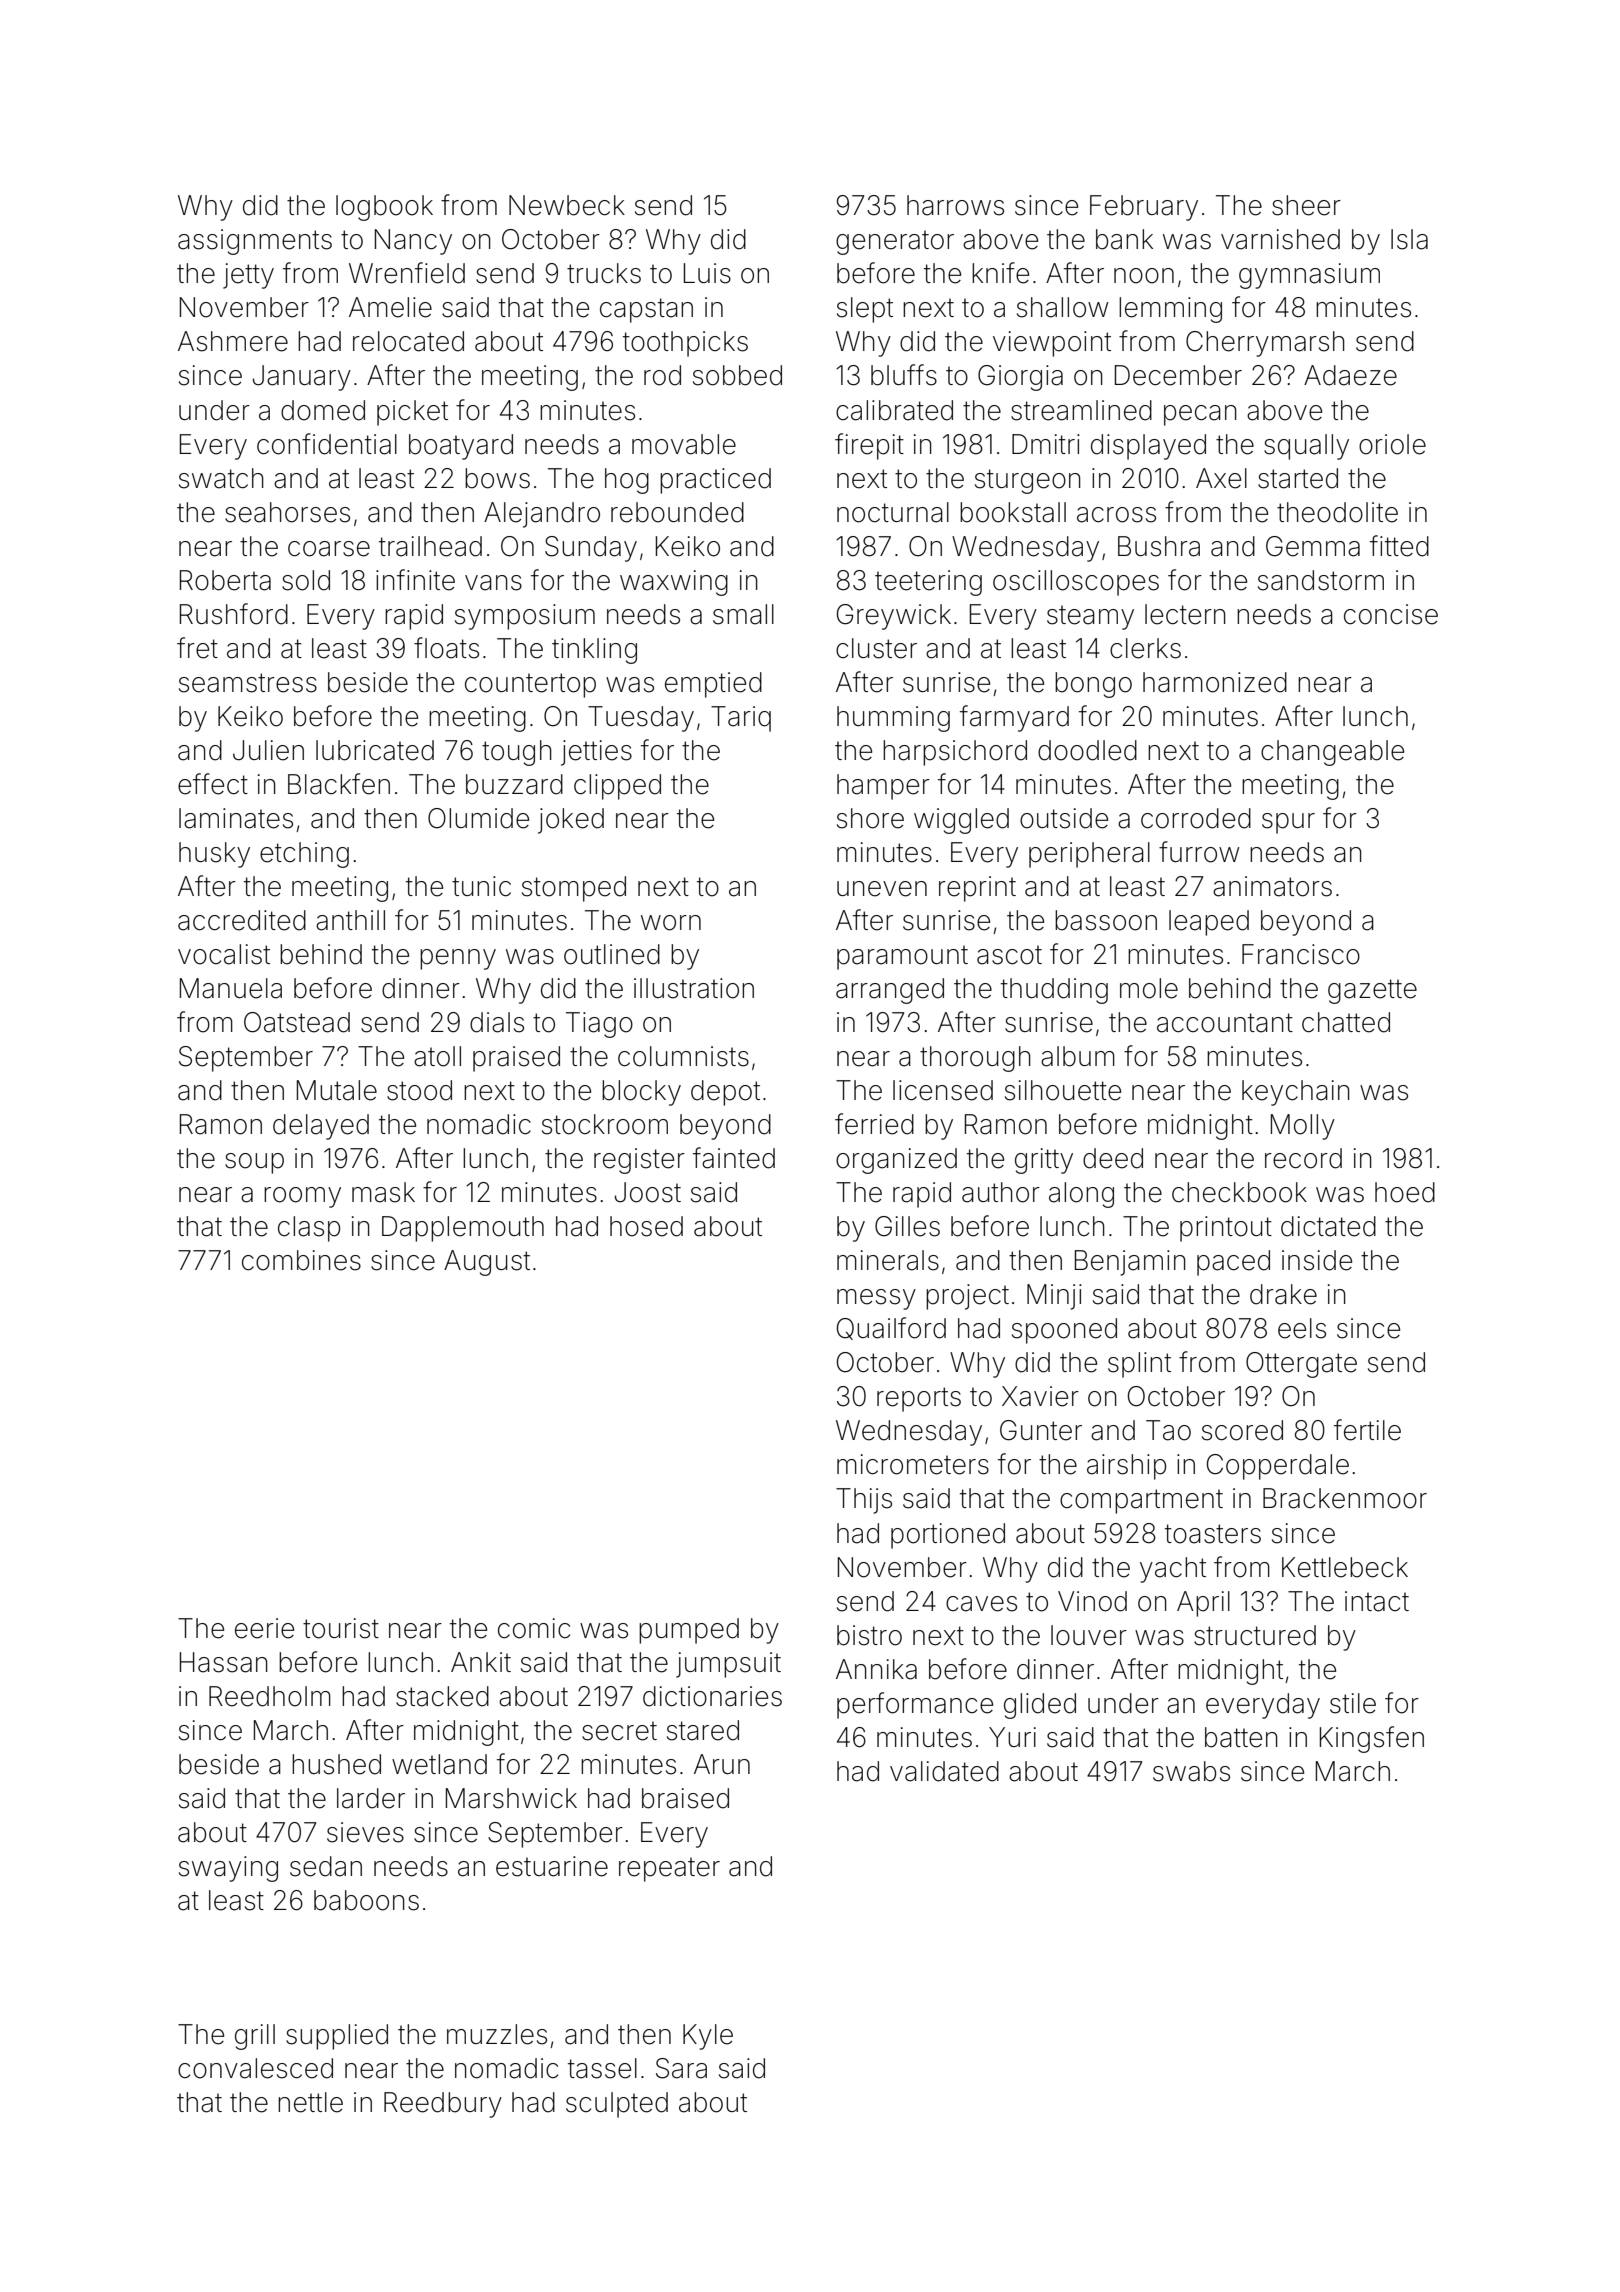 This page has height=2292, width=1620. What do you see at coordinates (1391, 614) in the page?
I see `concise` at bounding box center [1391, 614].
